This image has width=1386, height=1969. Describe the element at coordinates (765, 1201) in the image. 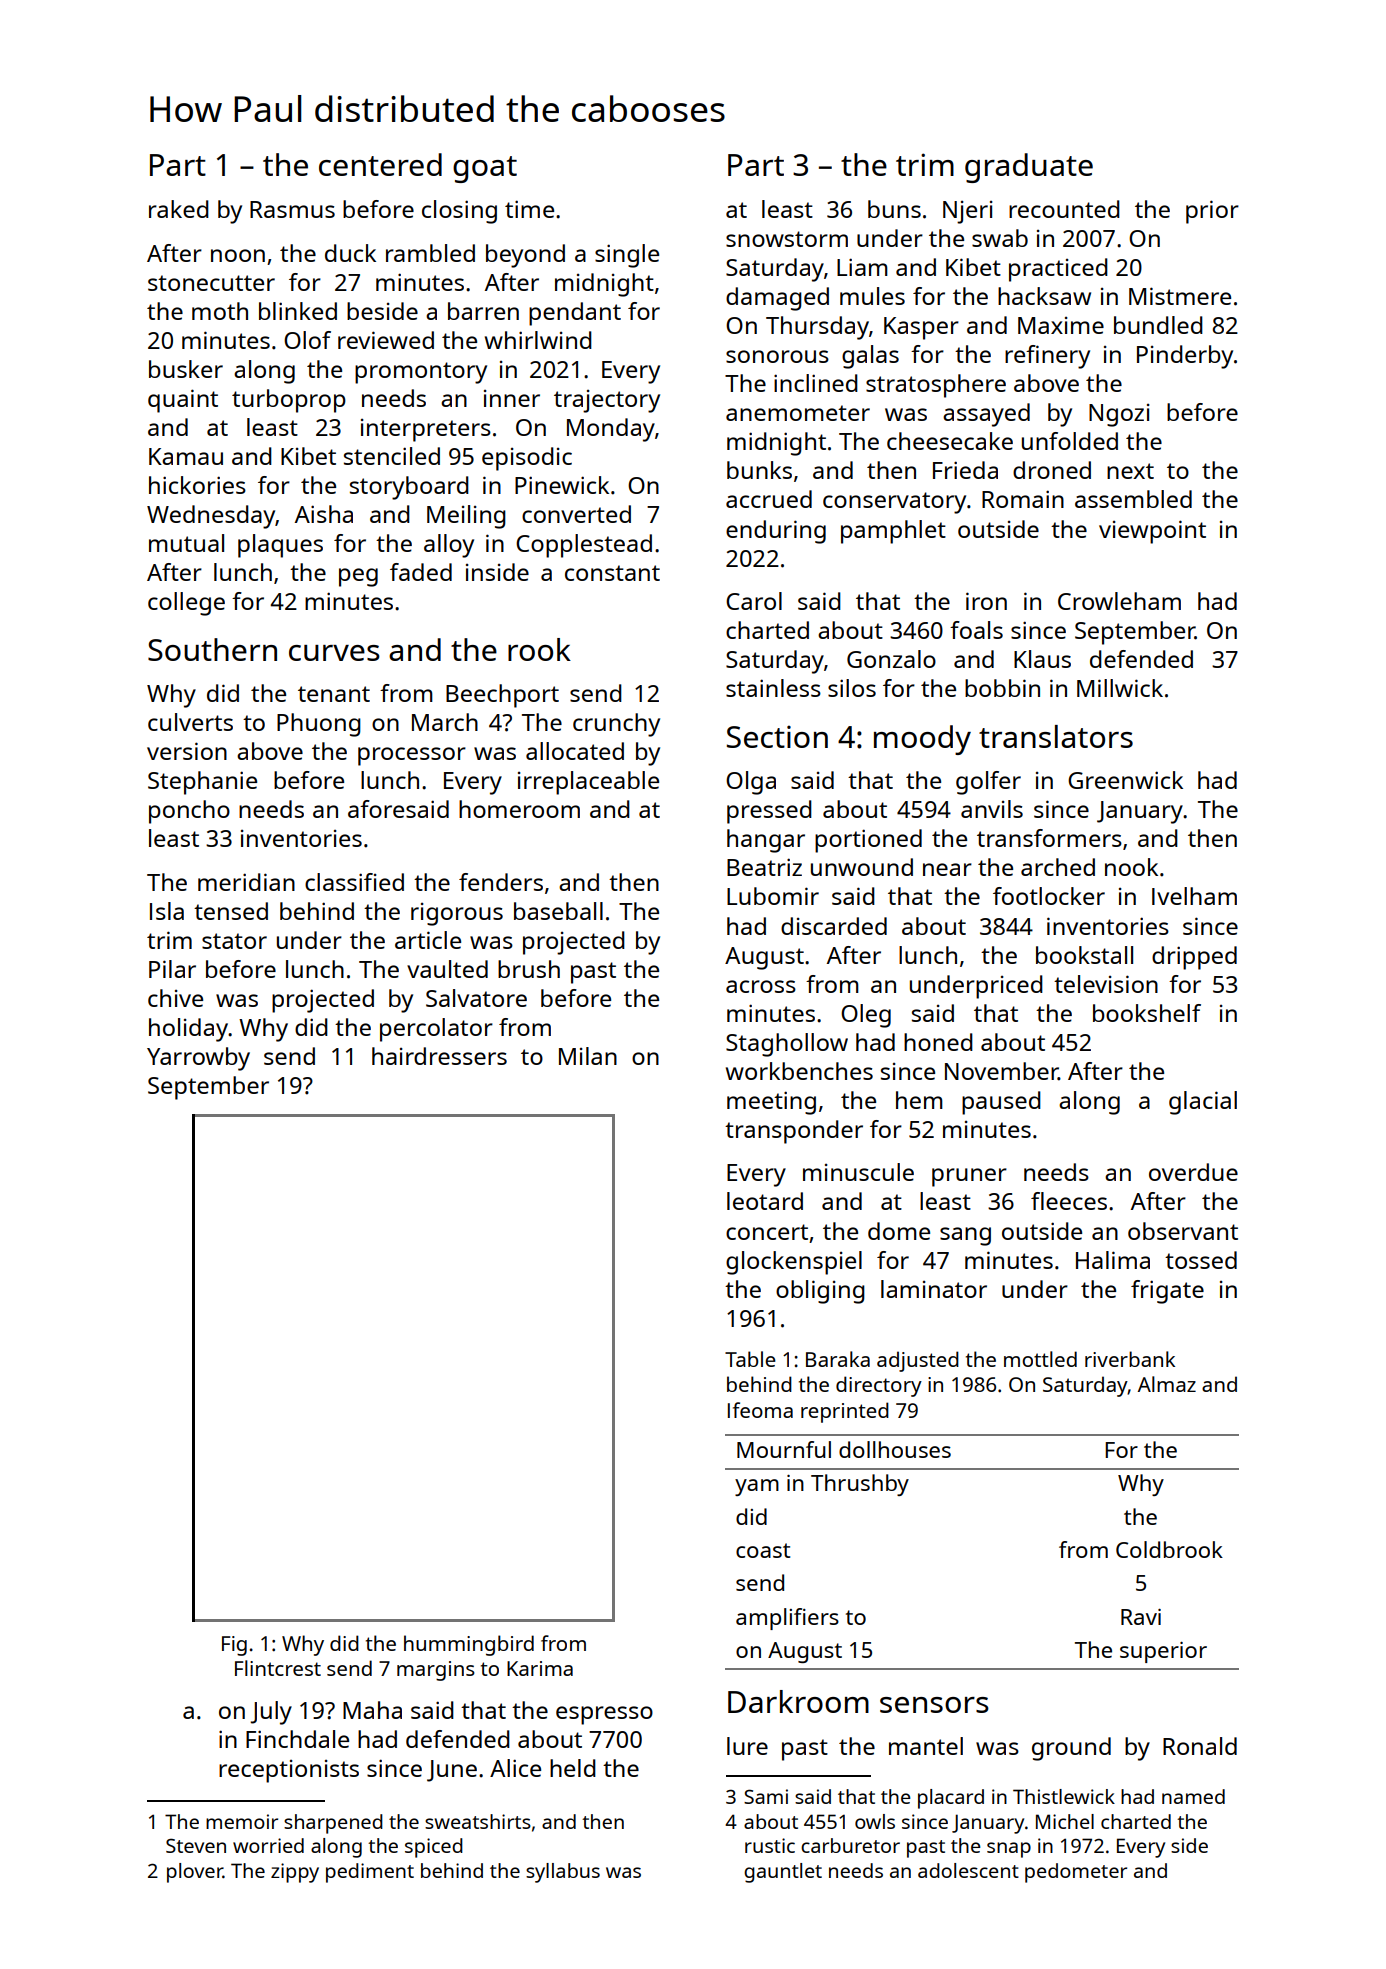

I see `leotard` at that location.
